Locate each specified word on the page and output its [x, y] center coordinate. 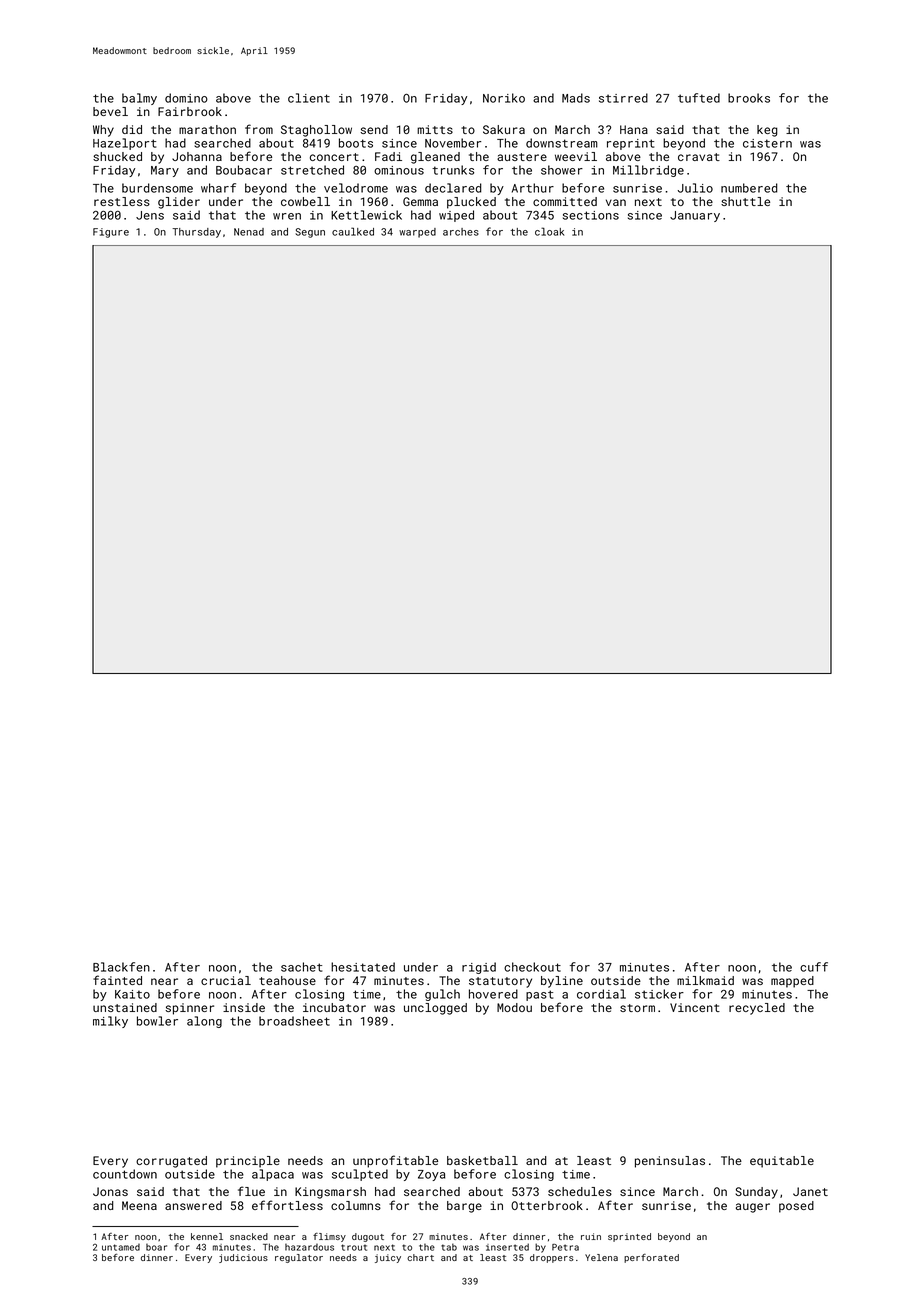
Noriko [504, 98]
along [204, 1022]
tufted [699, 98]
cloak [549, 231]
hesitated [363, 967]
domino [186, 98]
